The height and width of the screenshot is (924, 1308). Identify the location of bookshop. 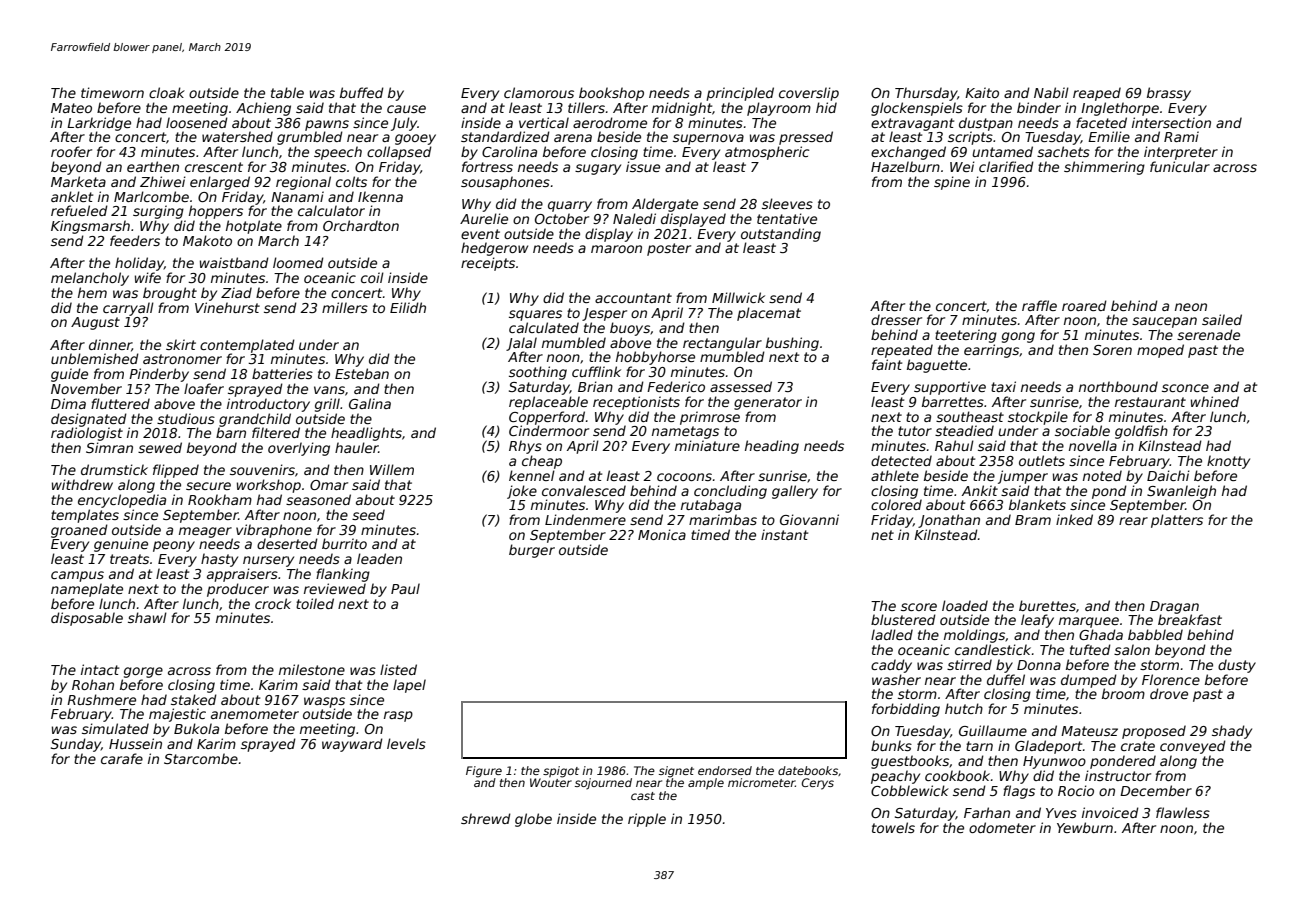
(611, 94).
